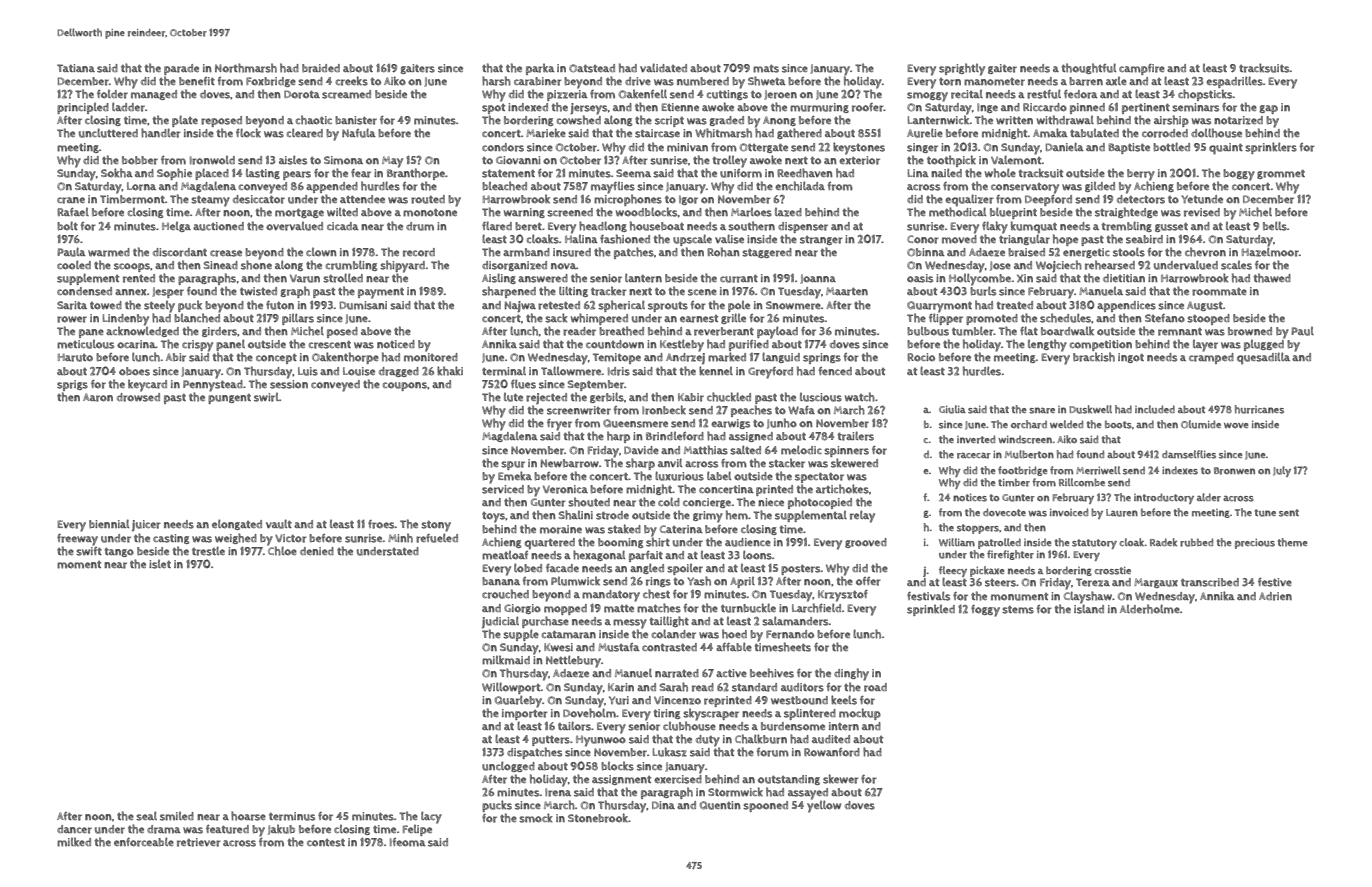 This page has width=1372, height=887. What do you see at coordinates (766, 69) in the page?
I see `mats` at bounding box center [766, 69].
